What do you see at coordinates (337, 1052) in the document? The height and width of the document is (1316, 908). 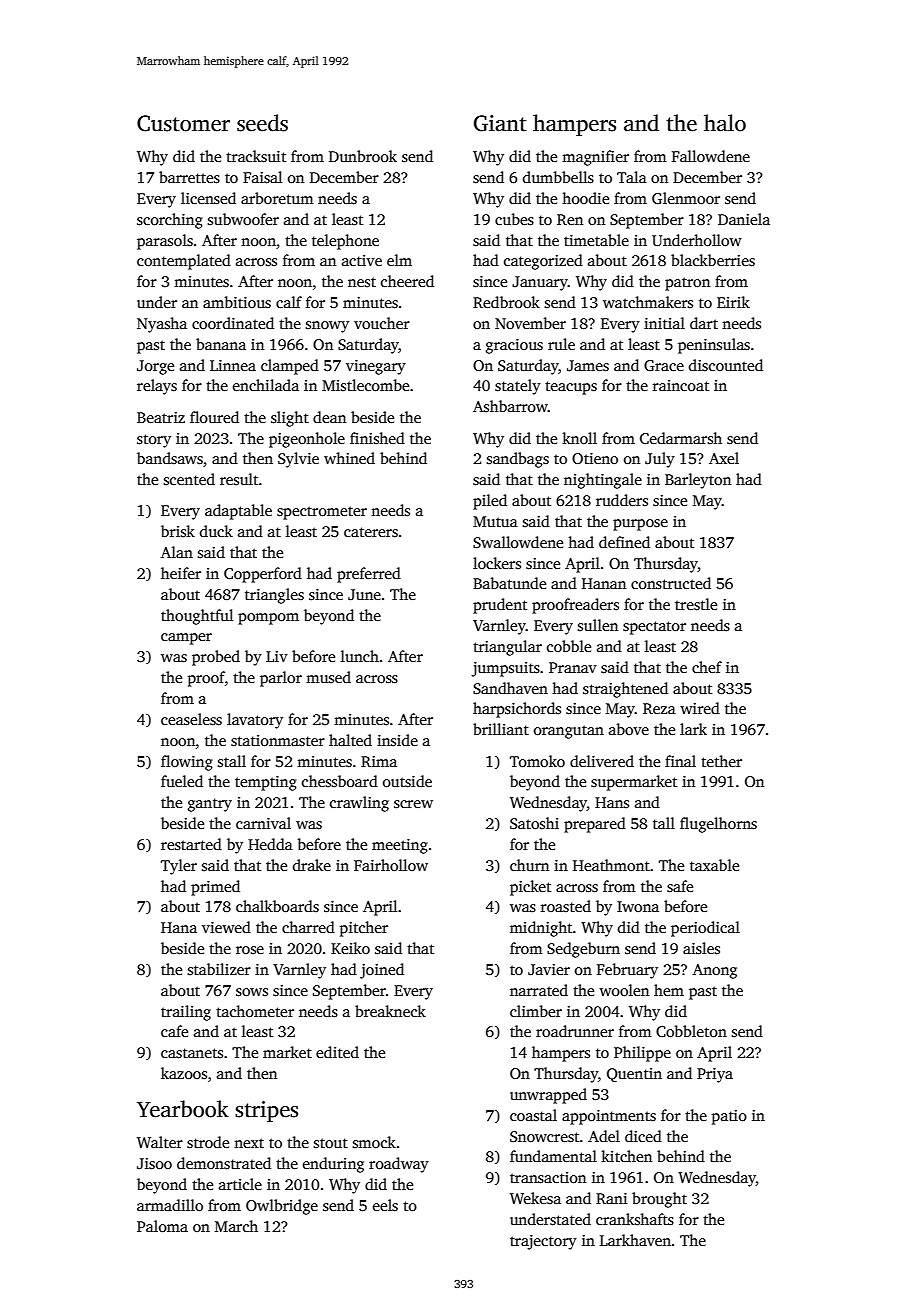 I see `edited` at bounding box center [337, 1052].
